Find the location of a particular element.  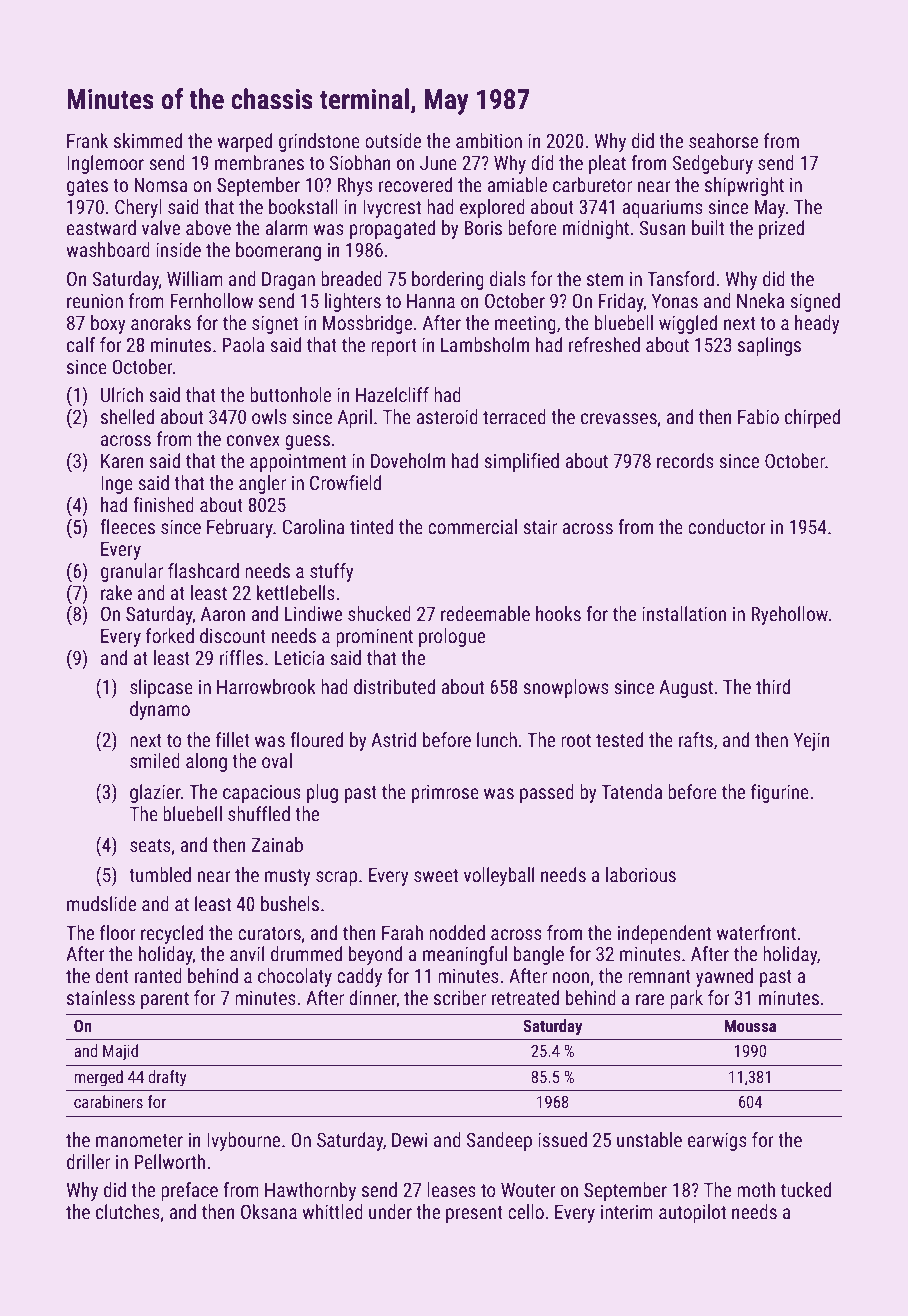

seahorse is located at coordinates (723, 140).
